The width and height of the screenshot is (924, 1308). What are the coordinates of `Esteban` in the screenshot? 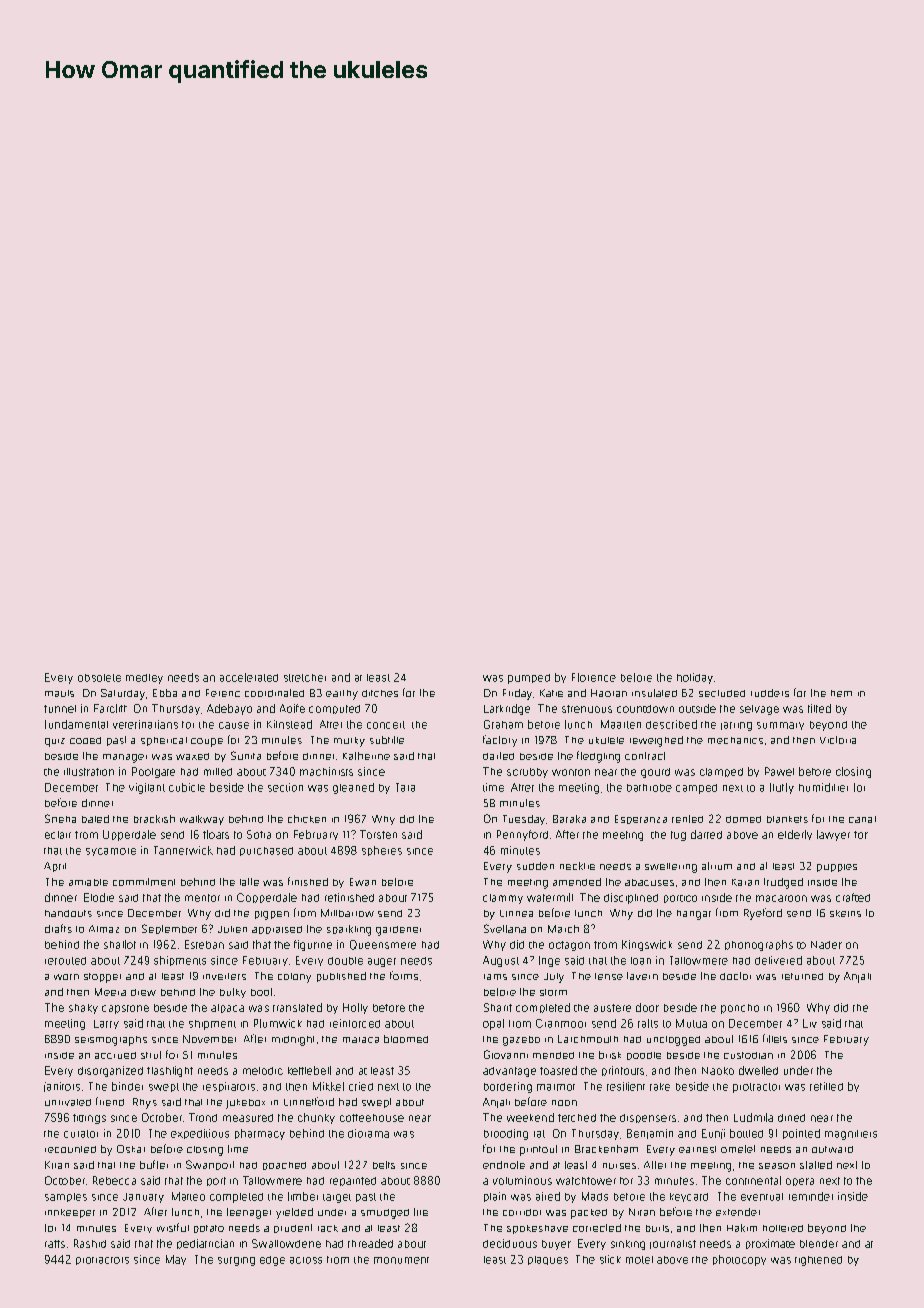 It's located at (204, 944).
